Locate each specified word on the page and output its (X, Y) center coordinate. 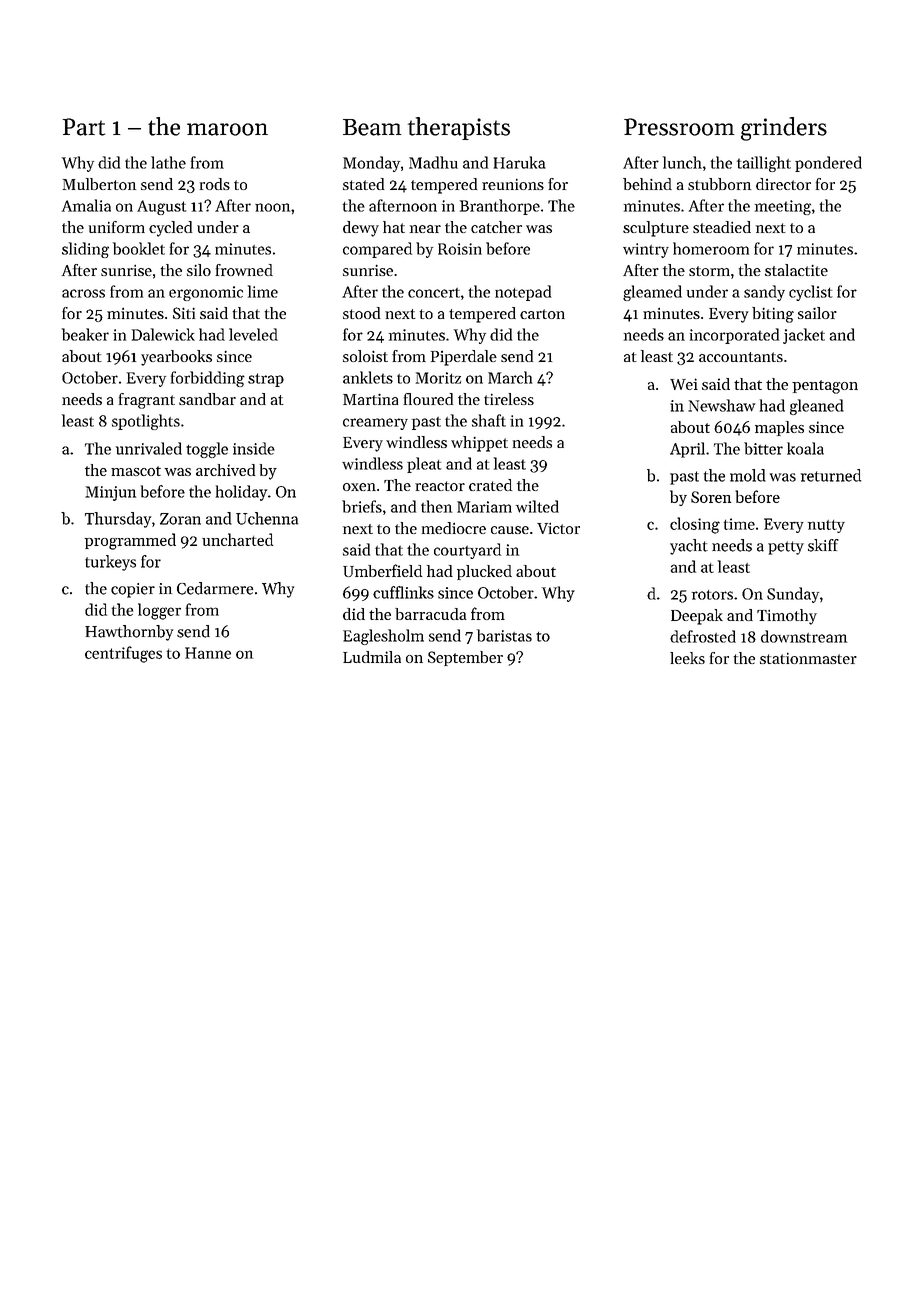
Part (83, 127)
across (83, 293)
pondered (828, 164)
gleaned (817, 407)
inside (254, 448)
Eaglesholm (383, 637)
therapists (459, 128)
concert (434, 293)
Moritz (438, 378)
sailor (817, 313)
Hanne (208, 653)
